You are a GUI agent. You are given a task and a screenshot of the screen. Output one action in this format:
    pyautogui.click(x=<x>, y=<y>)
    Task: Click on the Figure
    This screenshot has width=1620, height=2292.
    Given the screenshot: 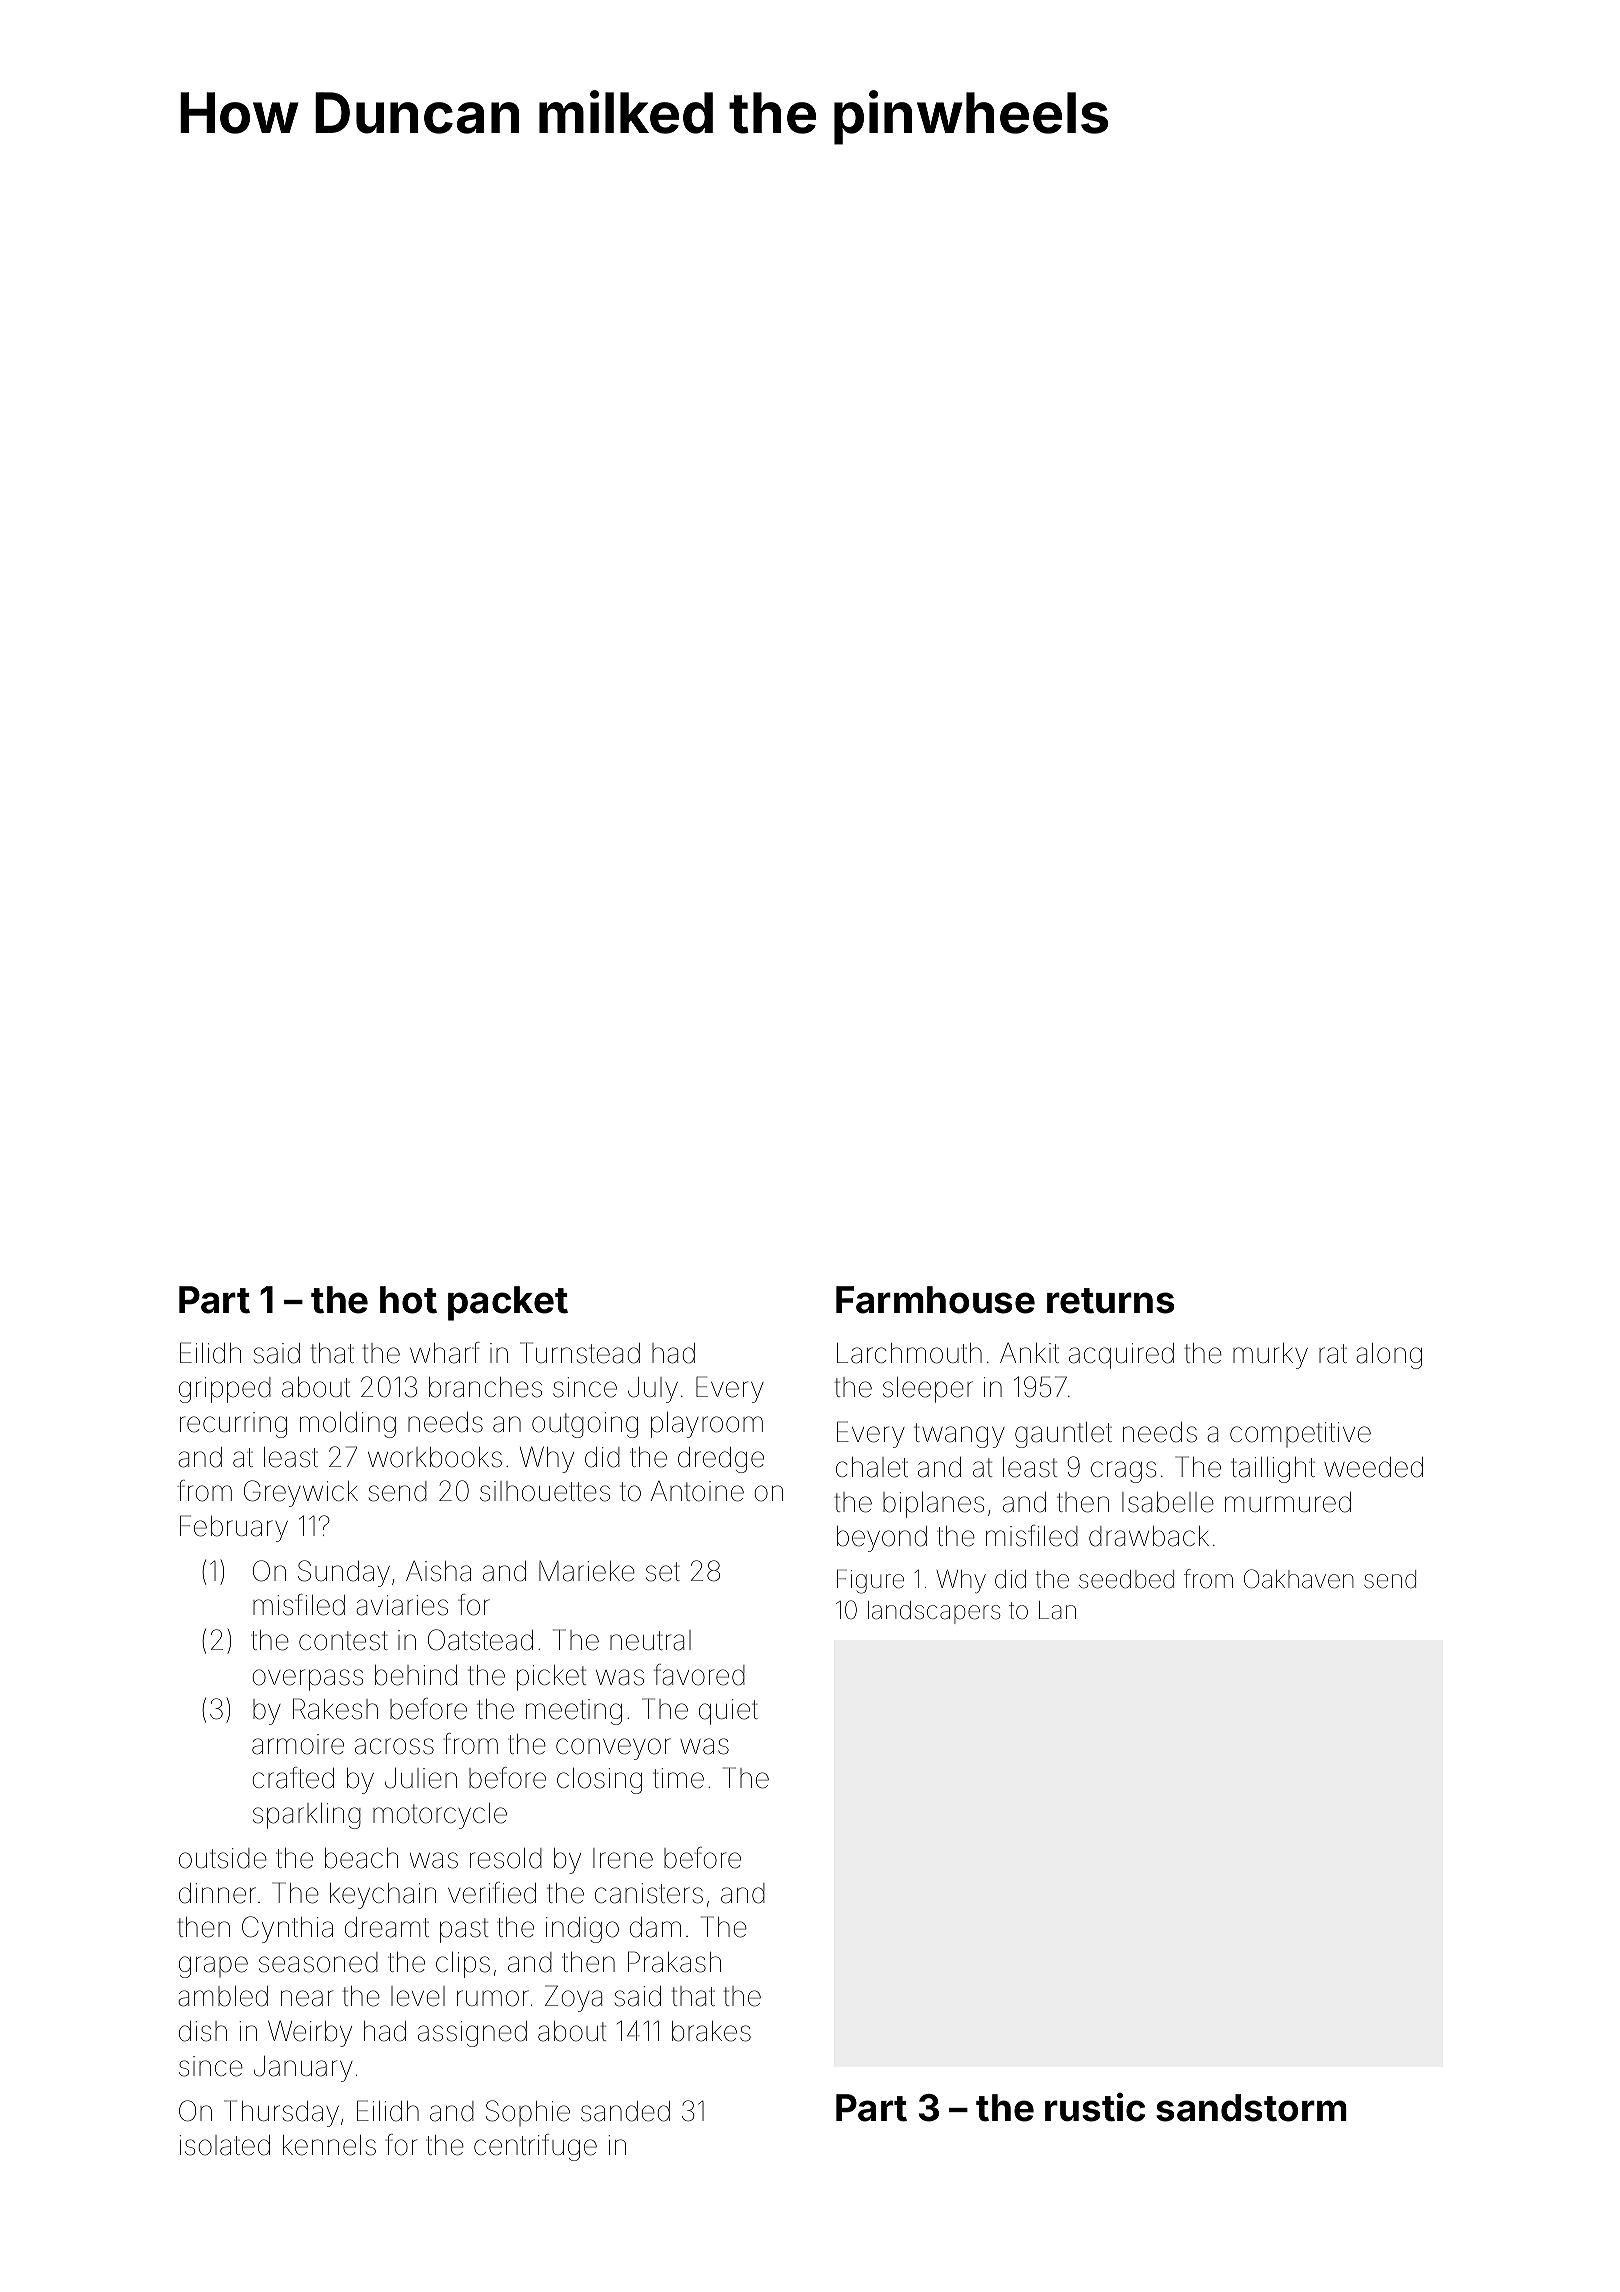 What is the action you would take?
    pyautogui.click(x=870, y=1581)
